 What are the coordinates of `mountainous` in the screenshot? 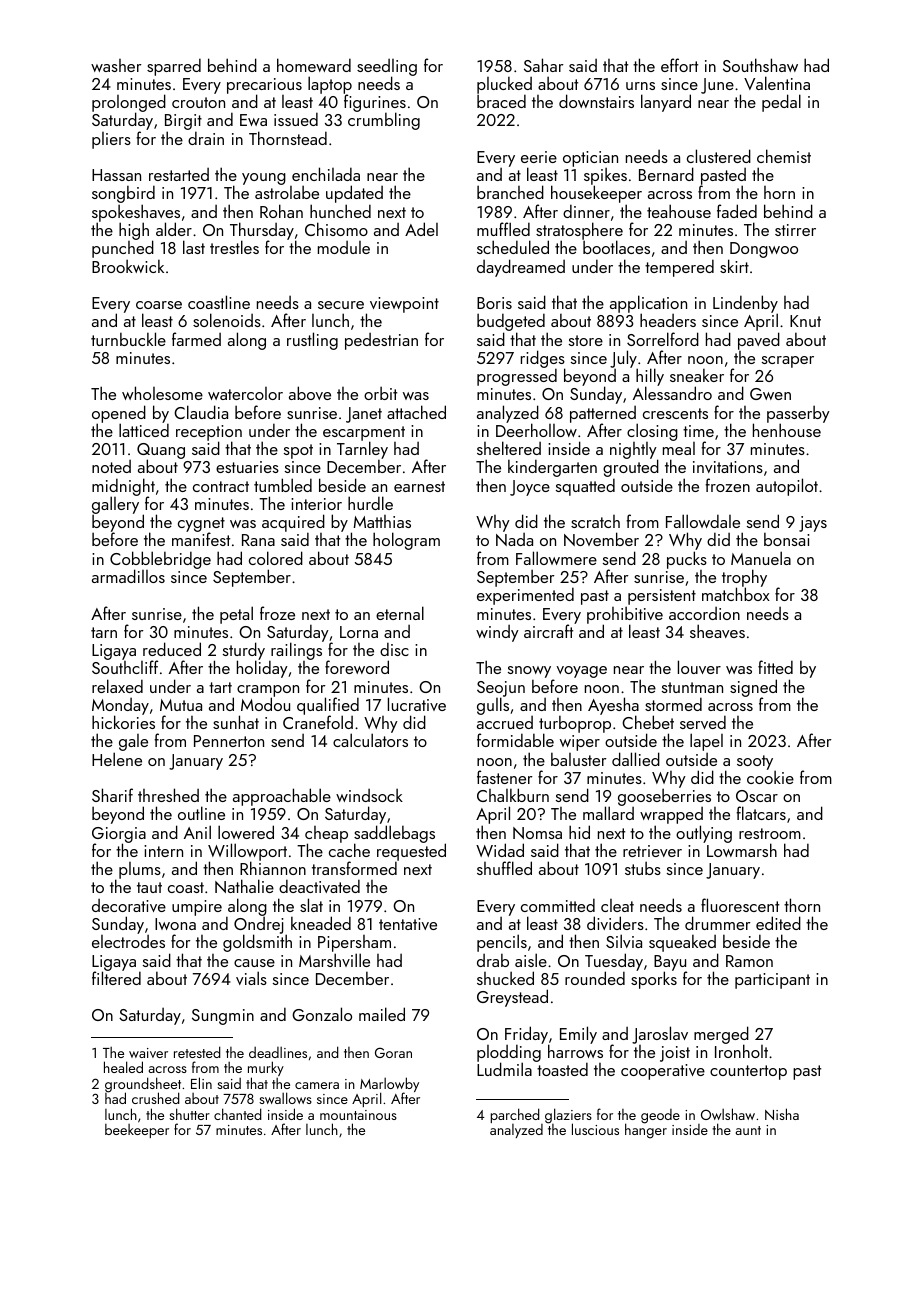 It's located at (358, 1115).
